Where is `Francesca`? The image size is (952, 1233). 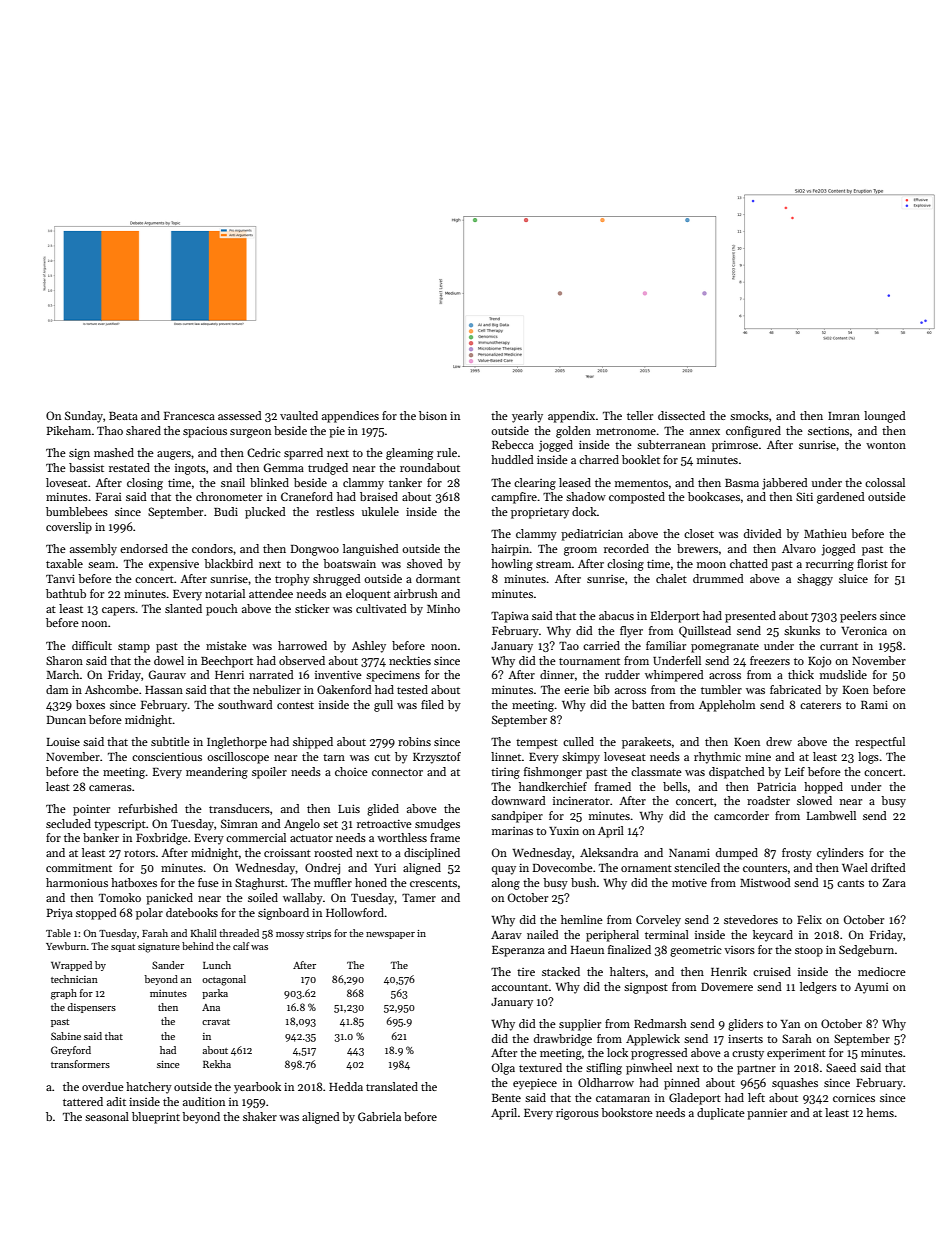
Francesca is located at coordinates (189, 416).
